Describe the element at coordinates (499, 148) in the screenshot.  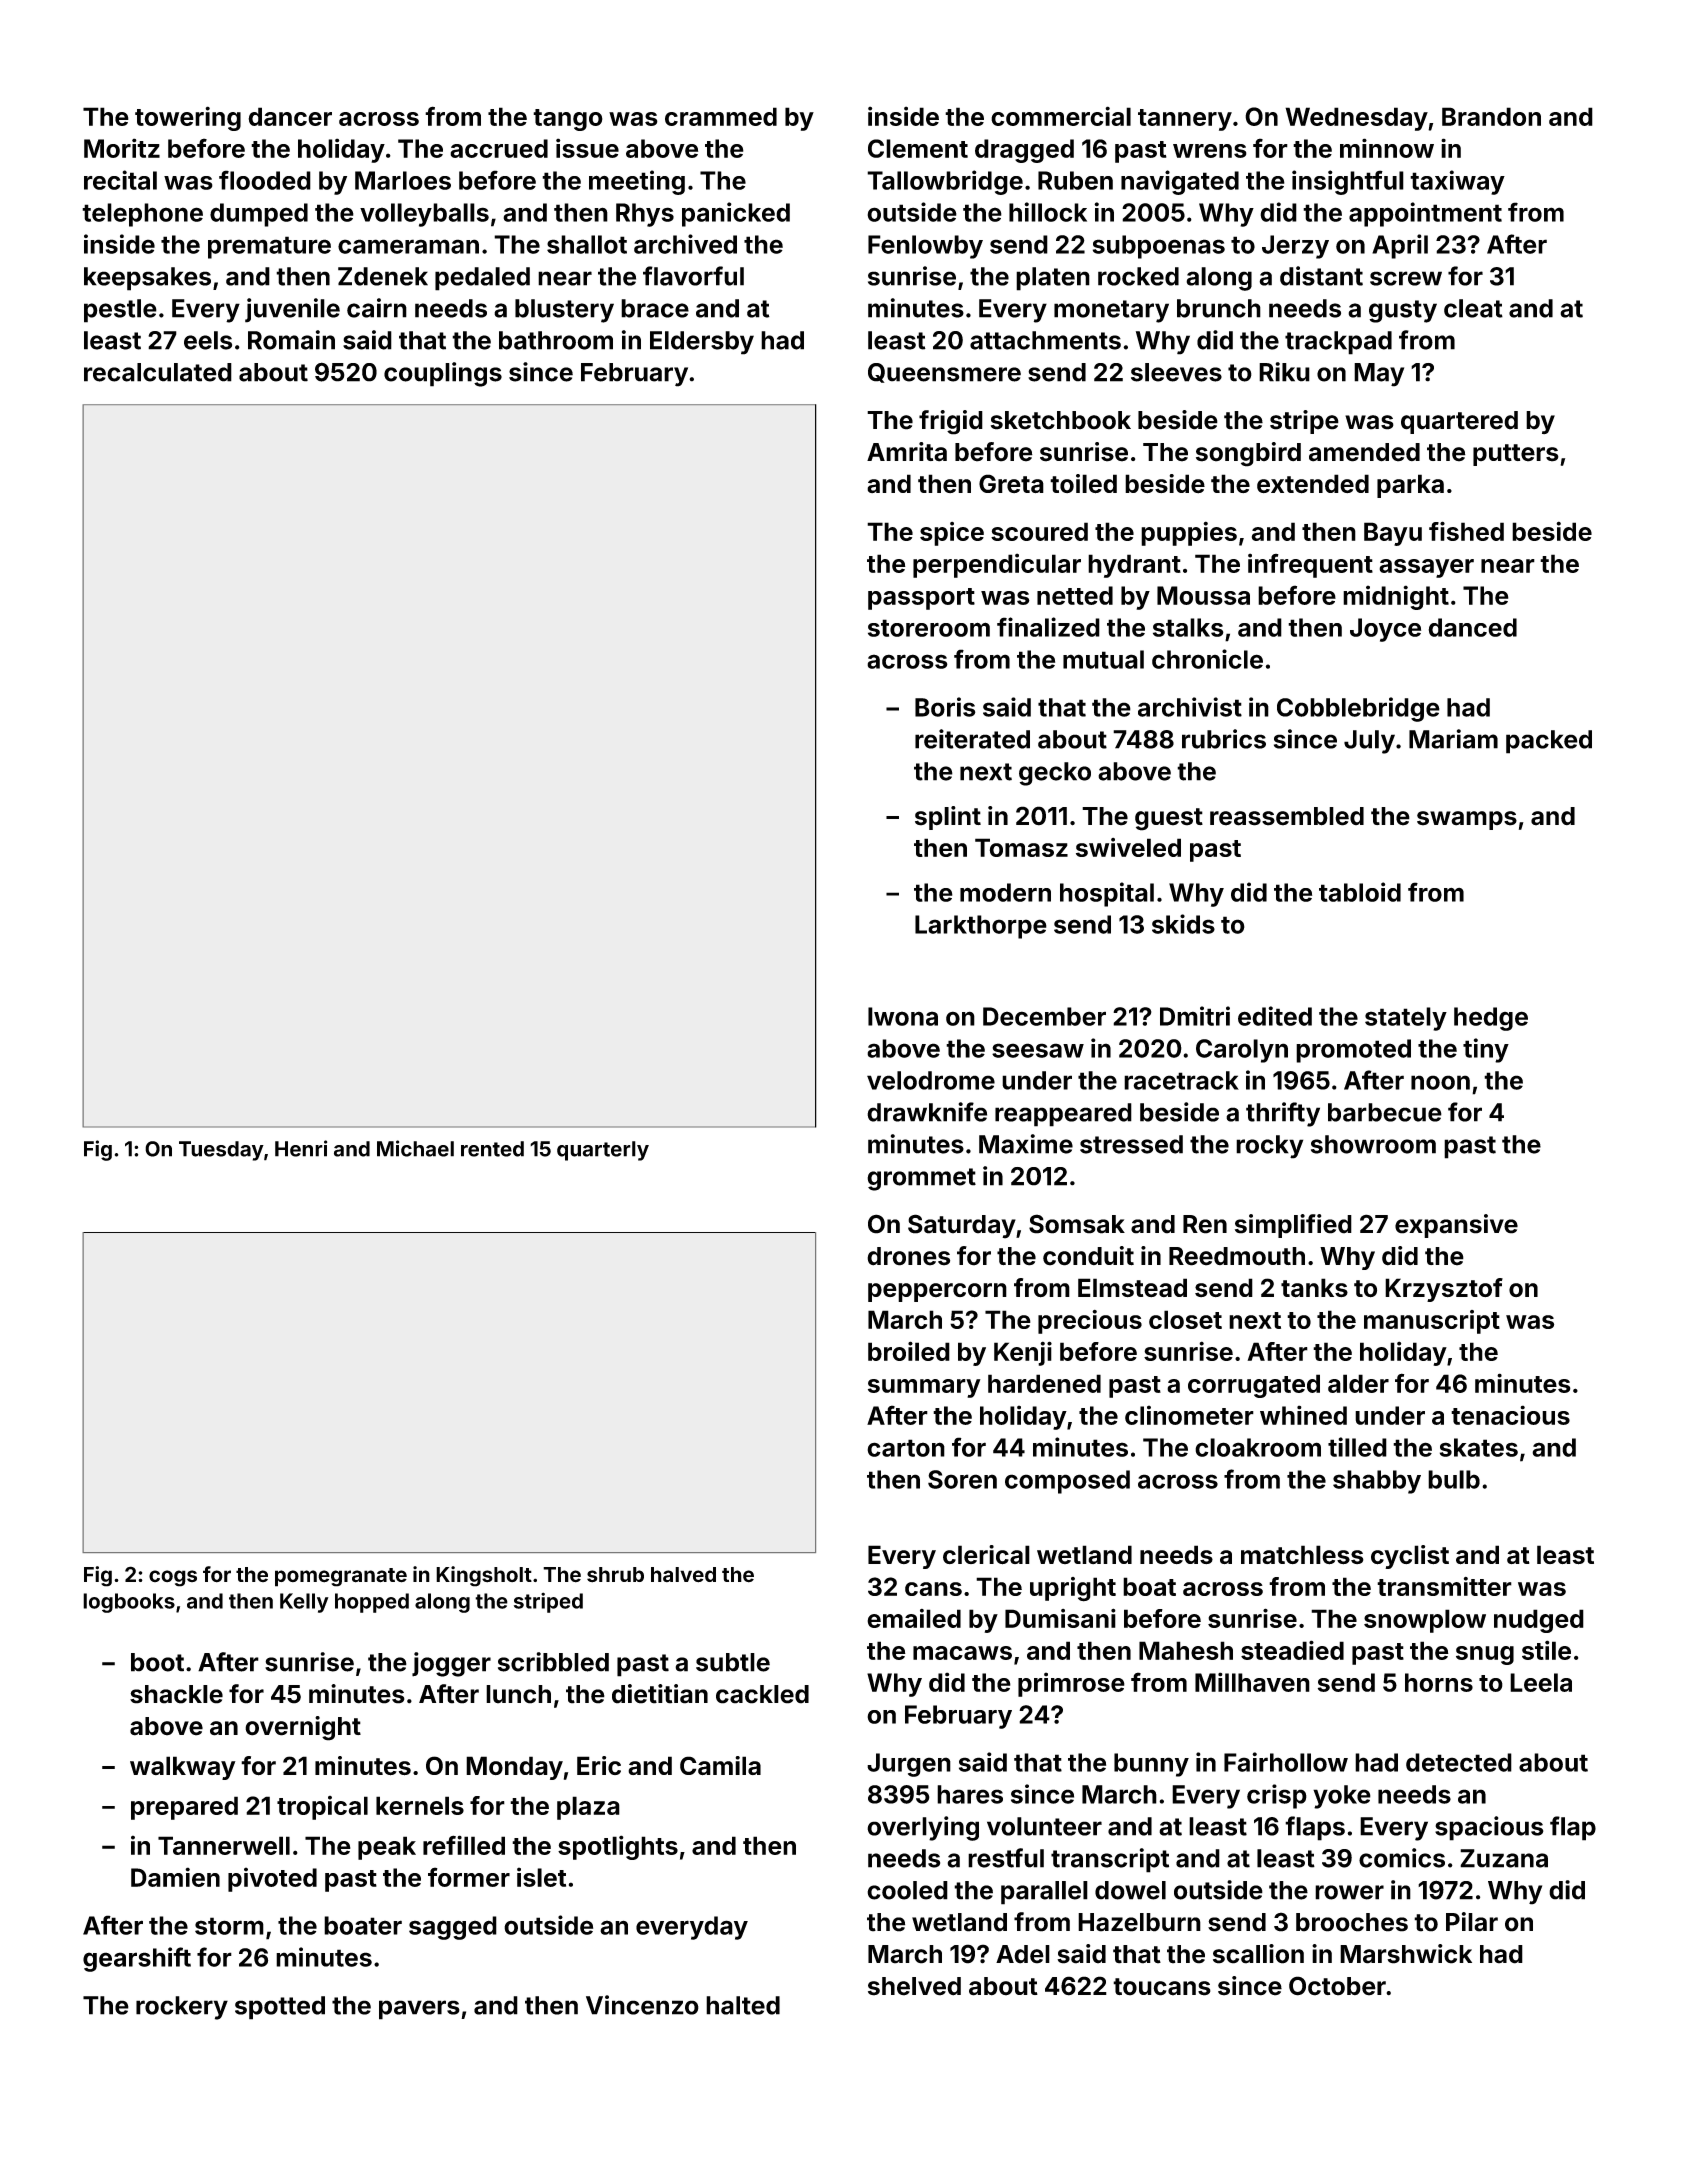
I see `accrued` at that location.
